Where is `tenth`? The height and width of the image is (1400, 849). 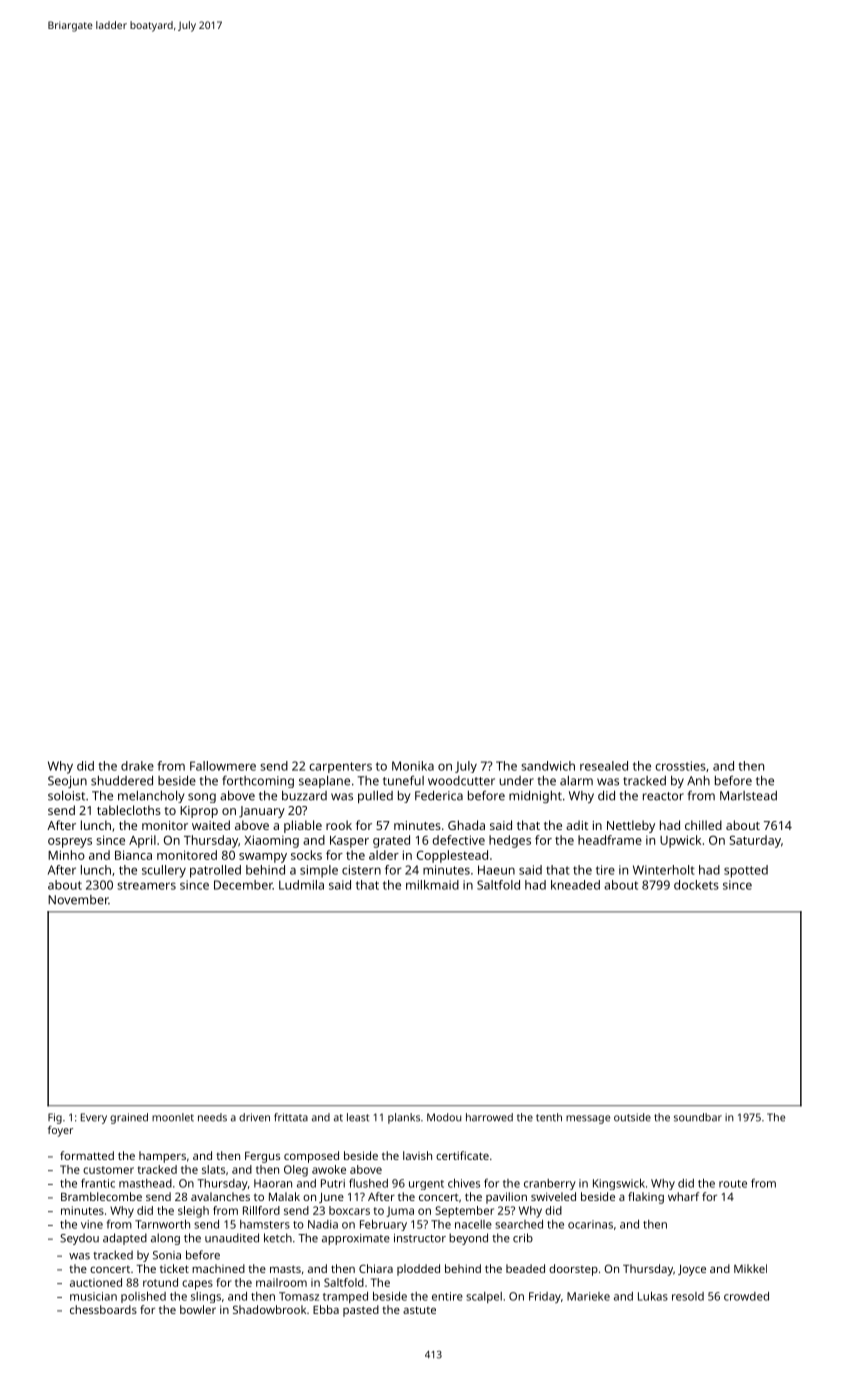
tenth is located at coordinates (549, 1117).
